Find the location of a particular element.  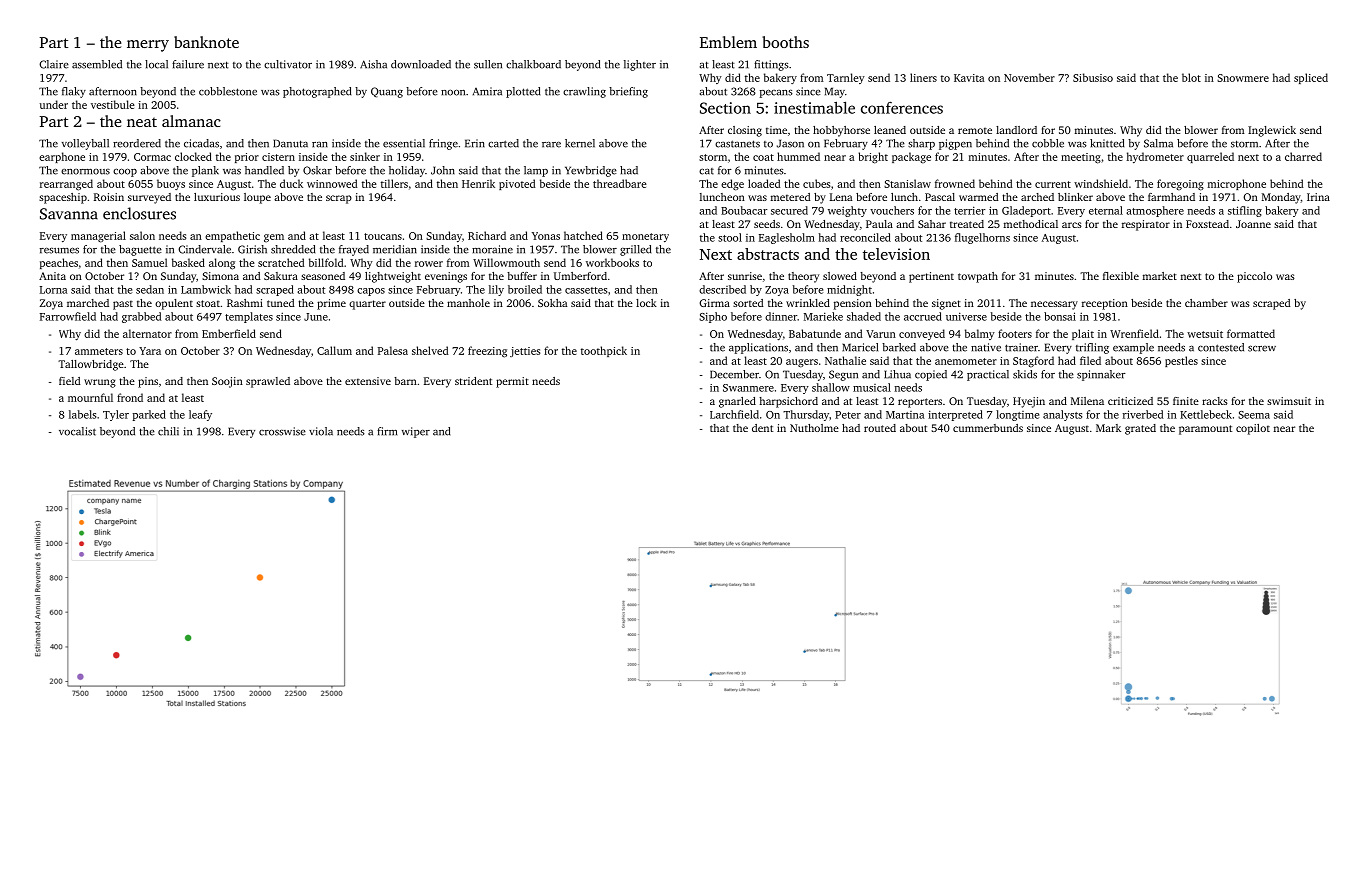

lamp is located at coordinates (536, 171).
